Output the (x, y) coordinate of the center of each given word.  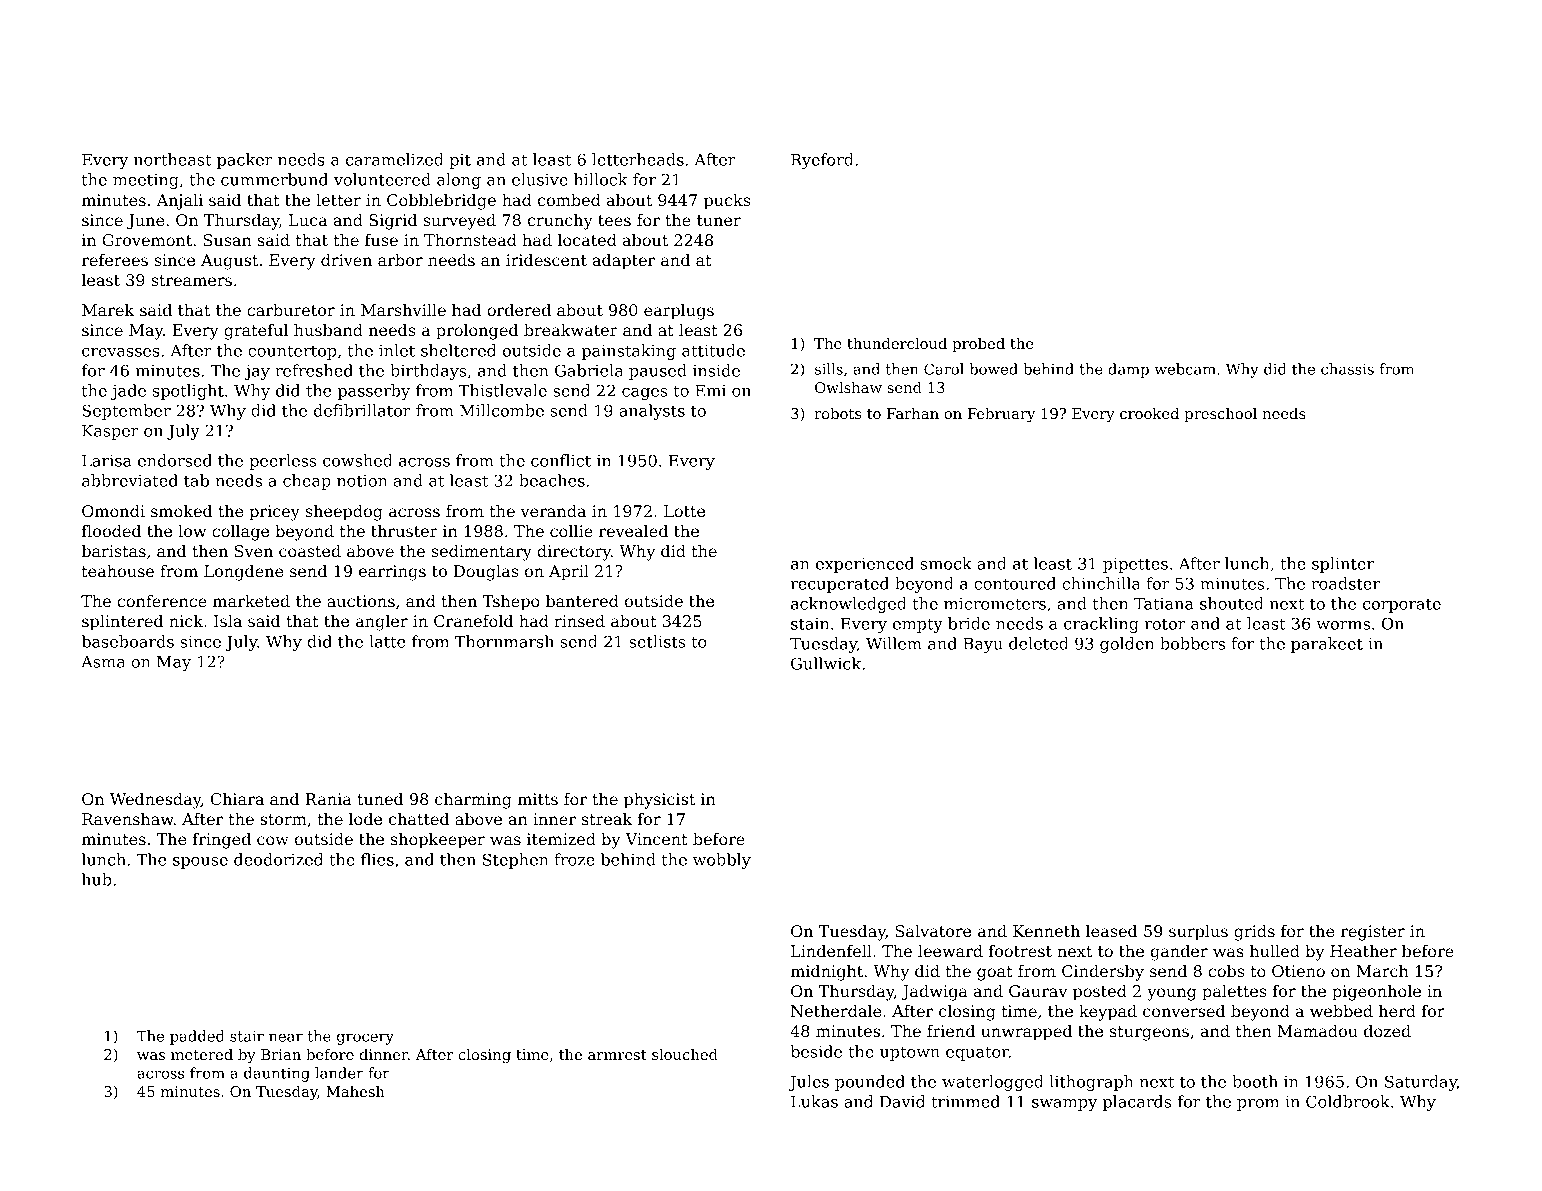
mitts (538, 799)
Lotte (684, 511)
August (229, 262)
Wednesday (155, 801)
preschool (1221, 415)
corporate (1402, 605)
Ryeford (822, 161)
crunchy (560, 222)
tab (196, 480)
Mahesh (355, 1091)
